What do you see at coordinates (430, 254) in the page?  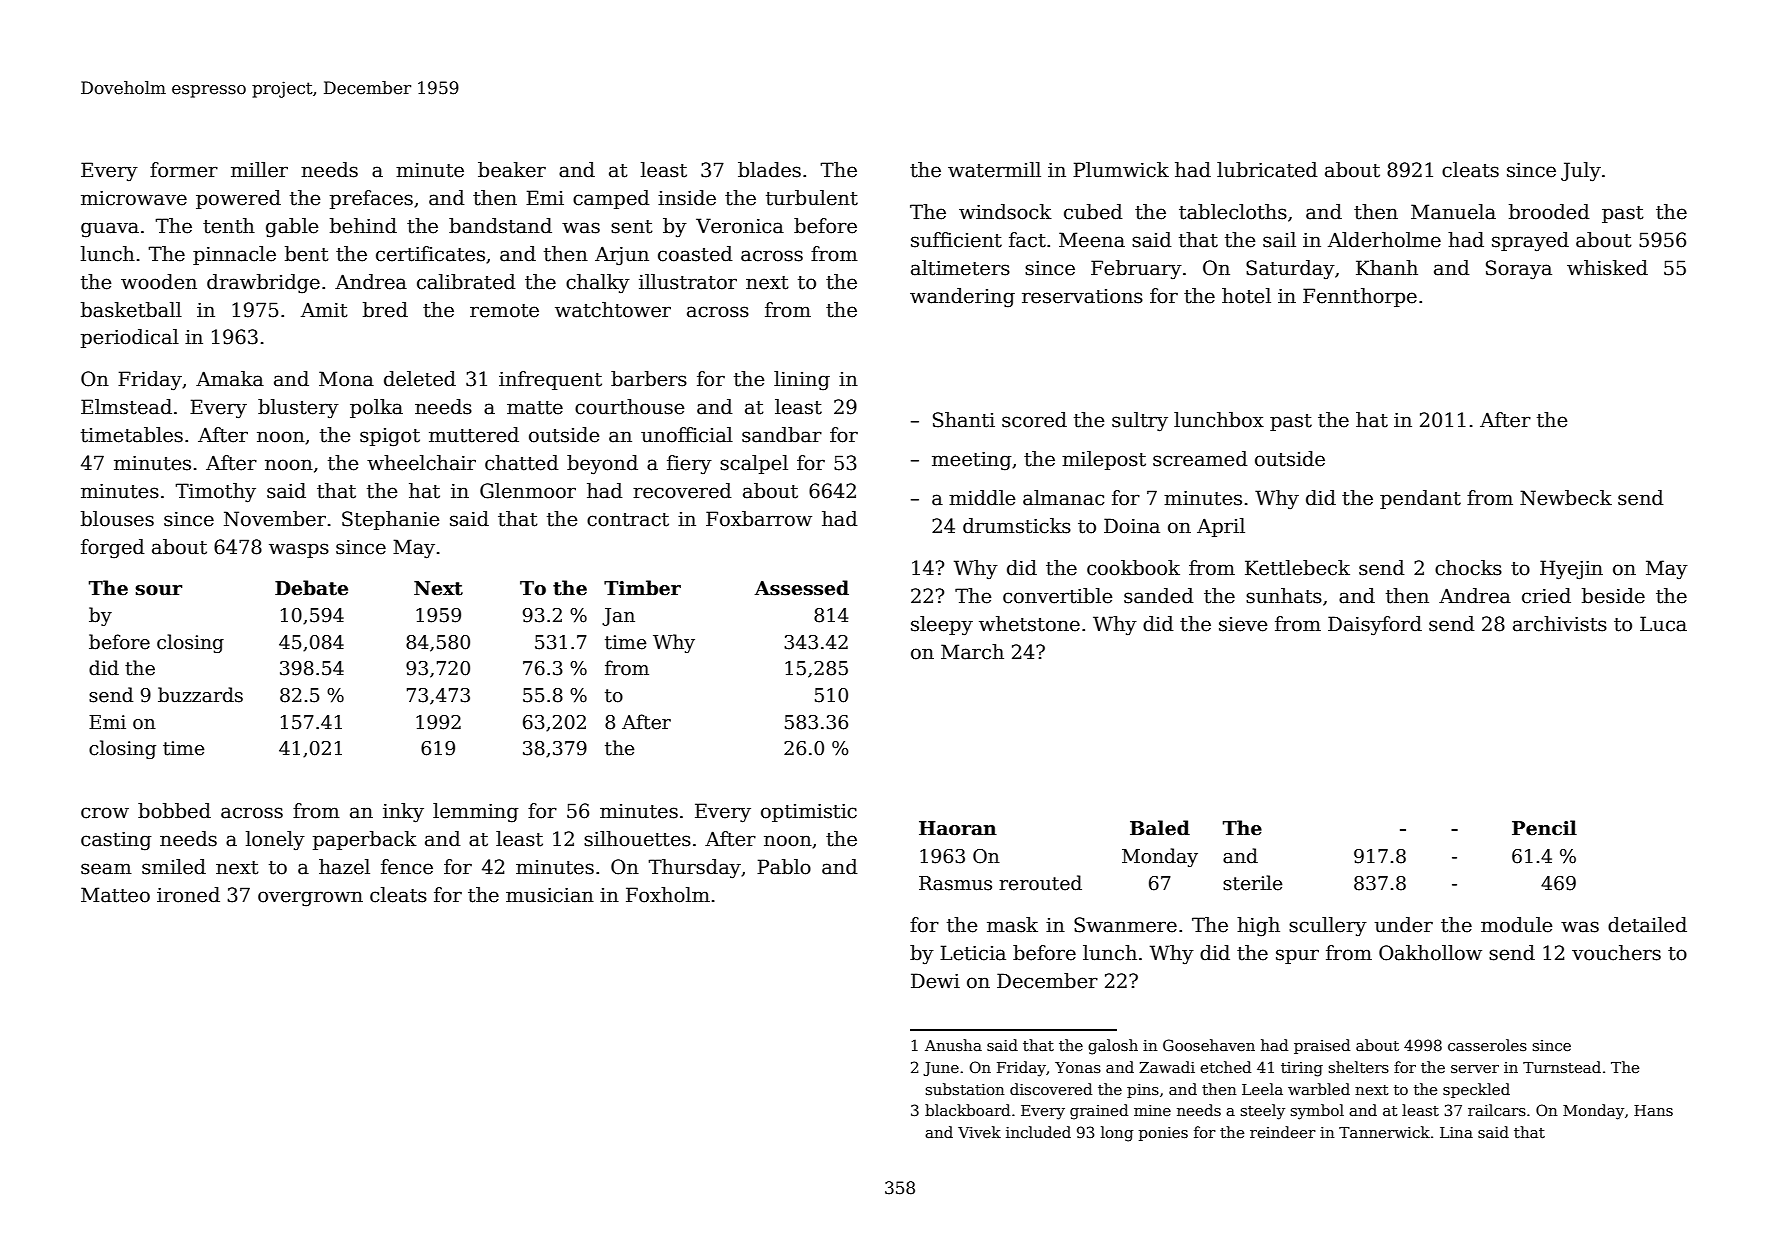 I see `certificates` at bounding box center [430, 254].
